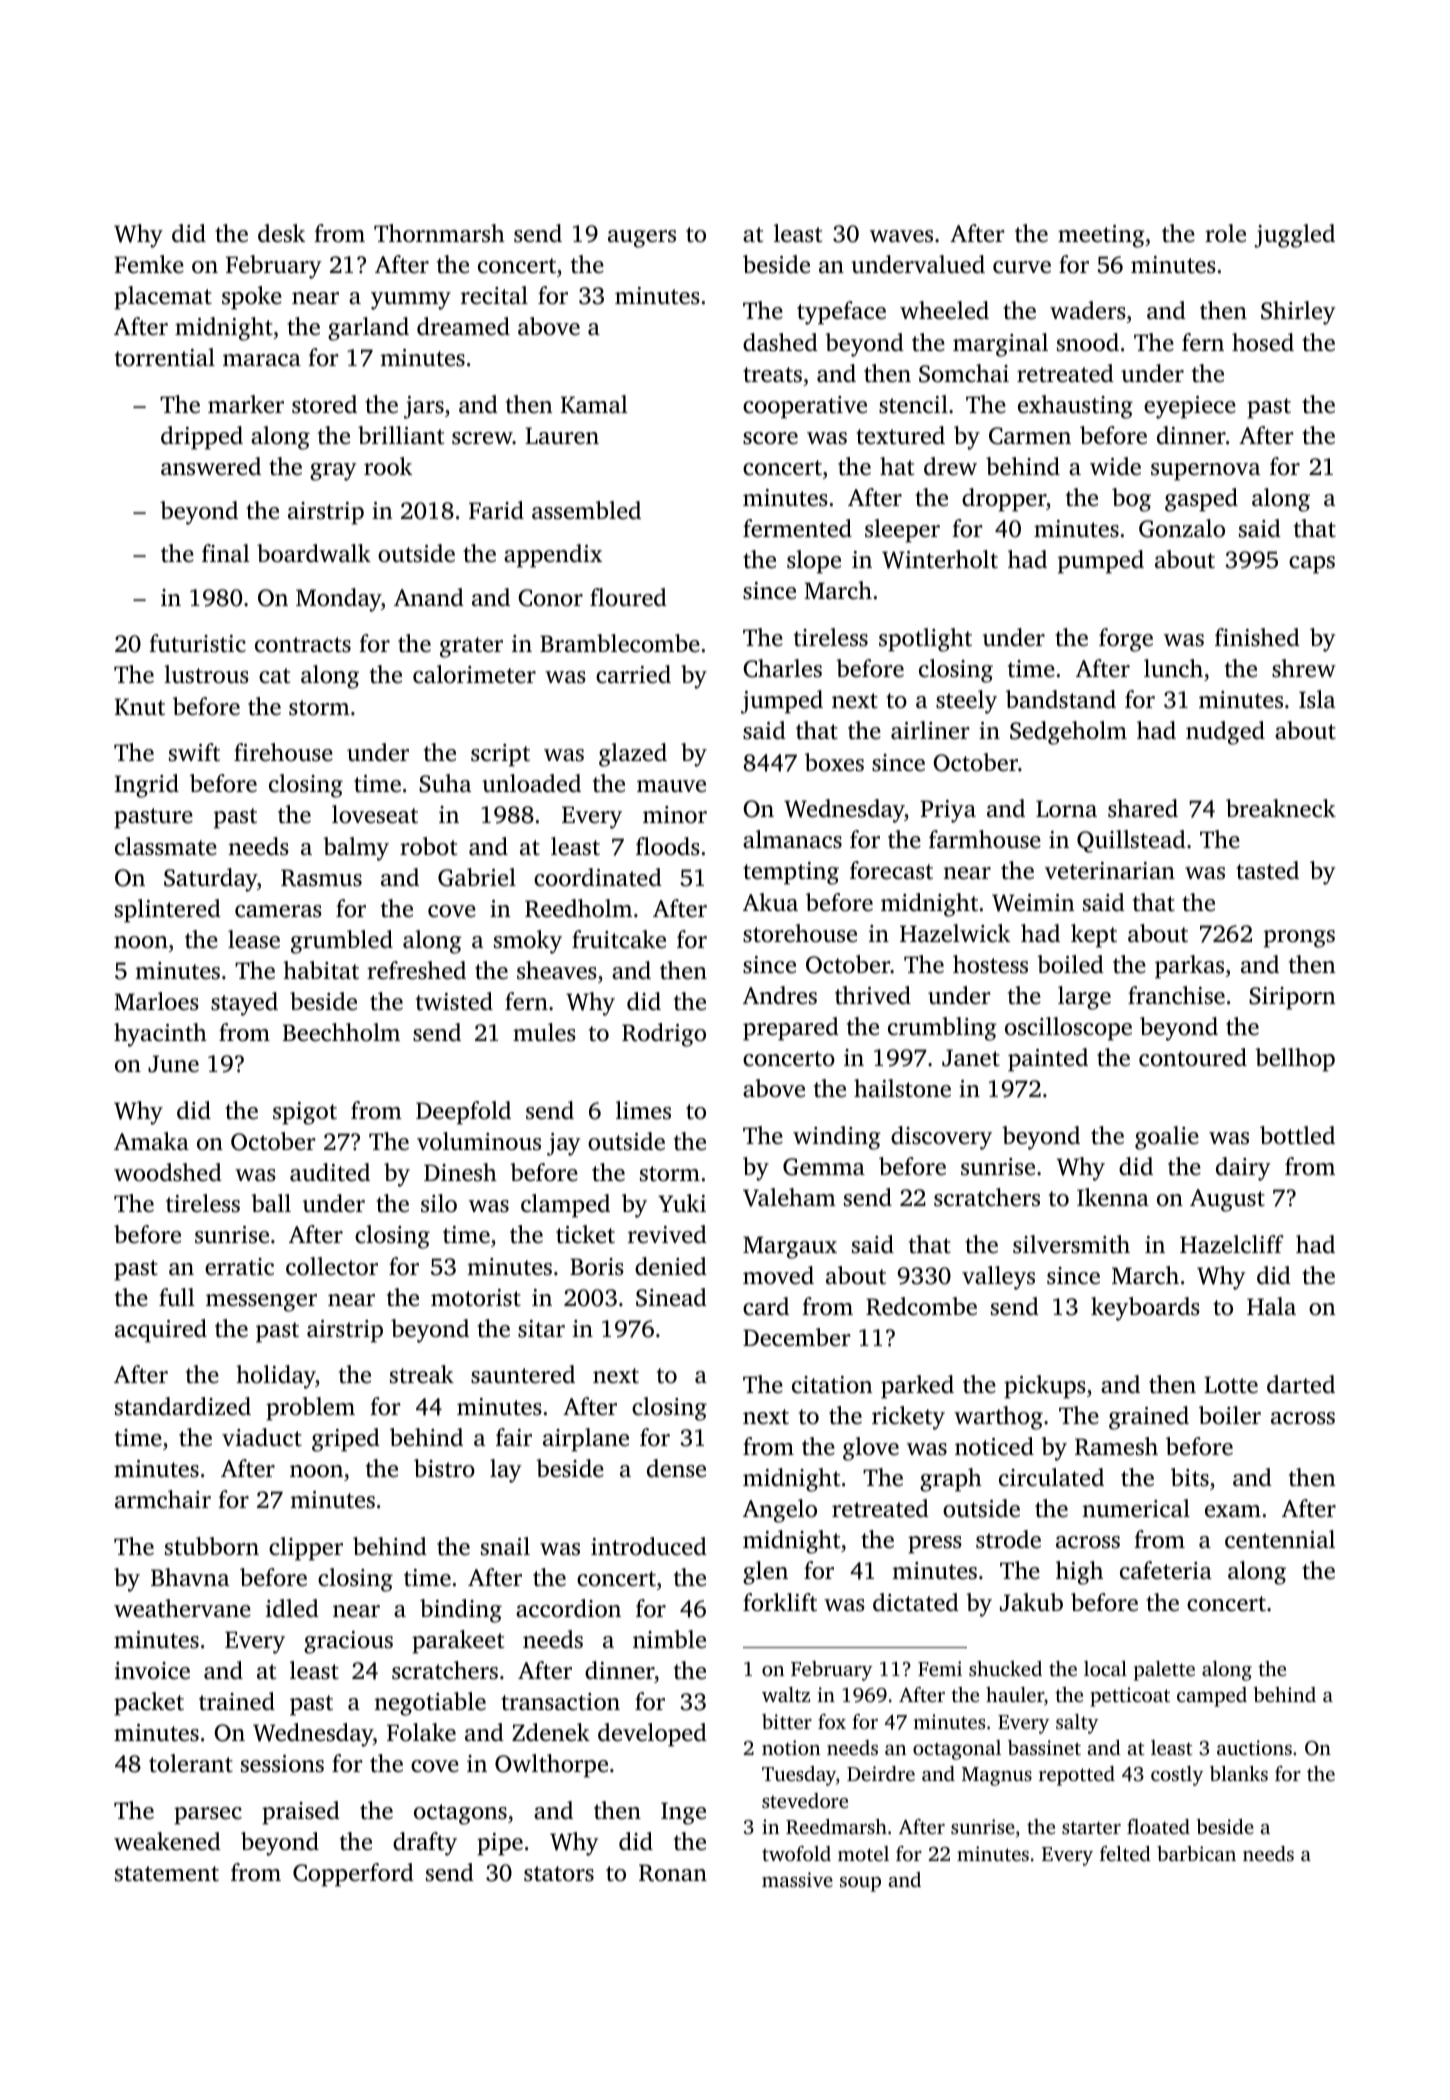  What do you see at coordinates (167, 1841) in the screenshot?
I see `weakened` at bounding box center [167, 1841].
